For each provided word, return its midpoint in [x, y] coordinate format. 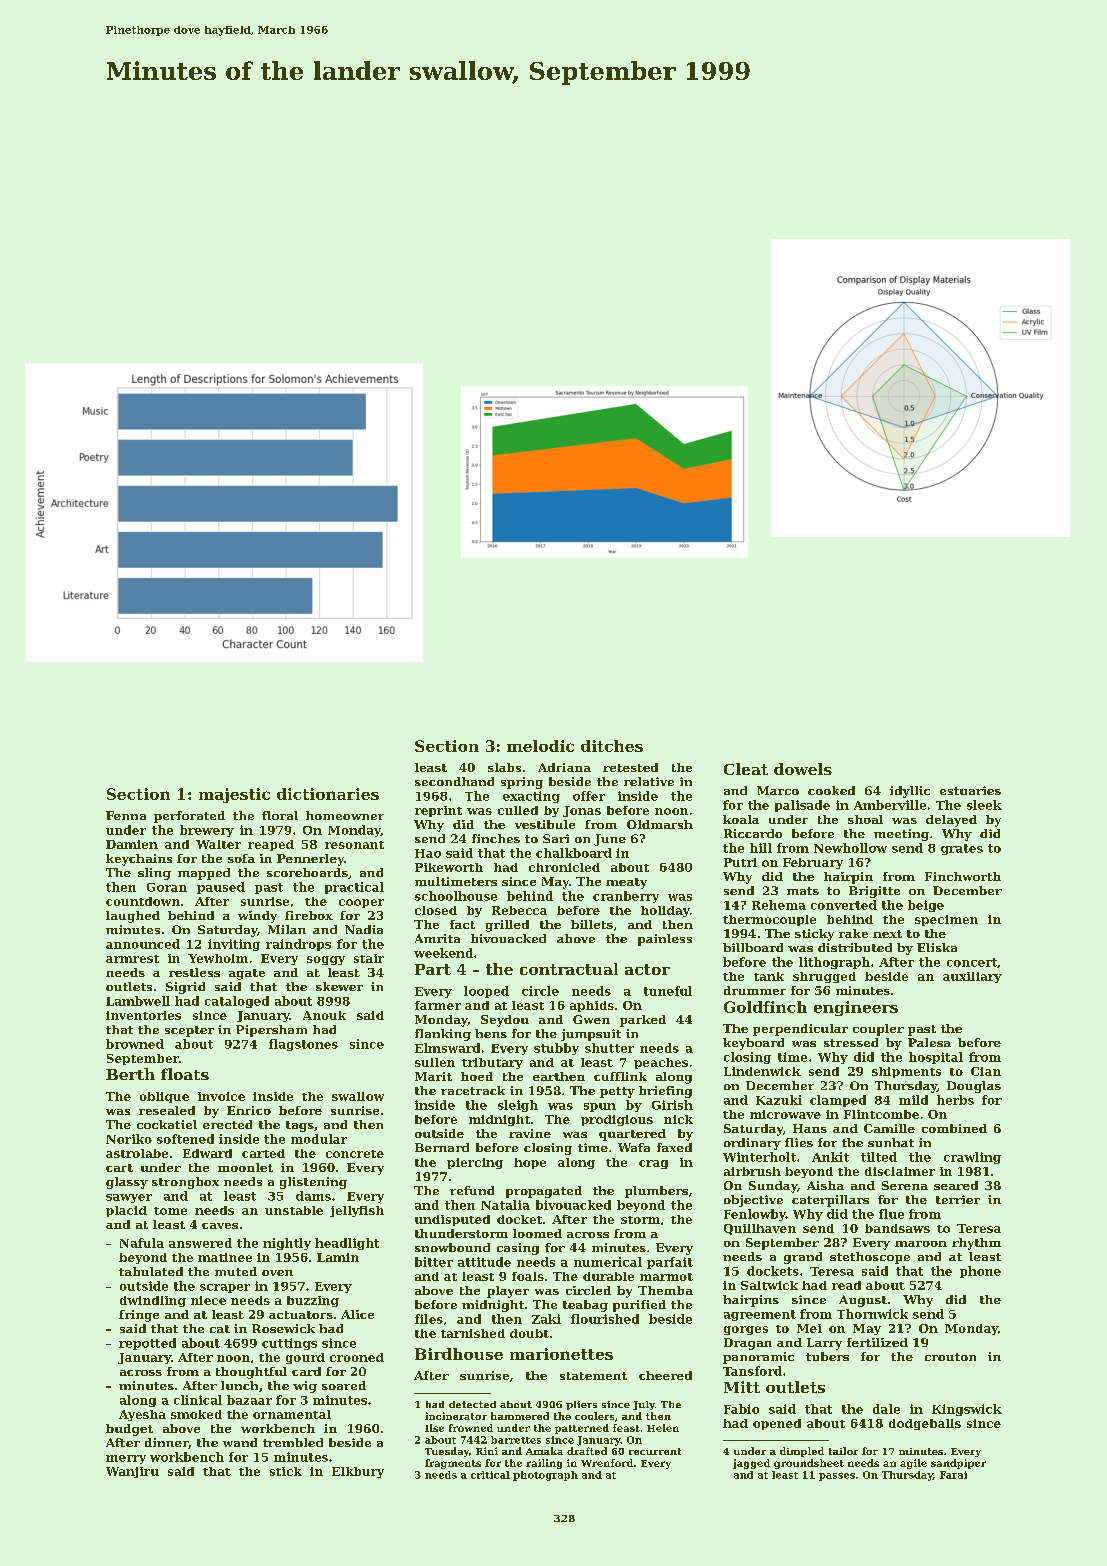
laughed [133, 917]
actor [647, 969]
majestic [234, 795]
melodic [540, 746]
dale [886, 1409]
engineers [856, 1008]
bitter [434, 1262]
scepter [189, 1031]
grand [803, 1258]
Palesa [929, 1042]
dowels [803, 769]
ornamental [292, 1414]
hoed [477, 1076]
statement [593, 1376]
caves [220, 1226]
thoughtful [251, 1373]
